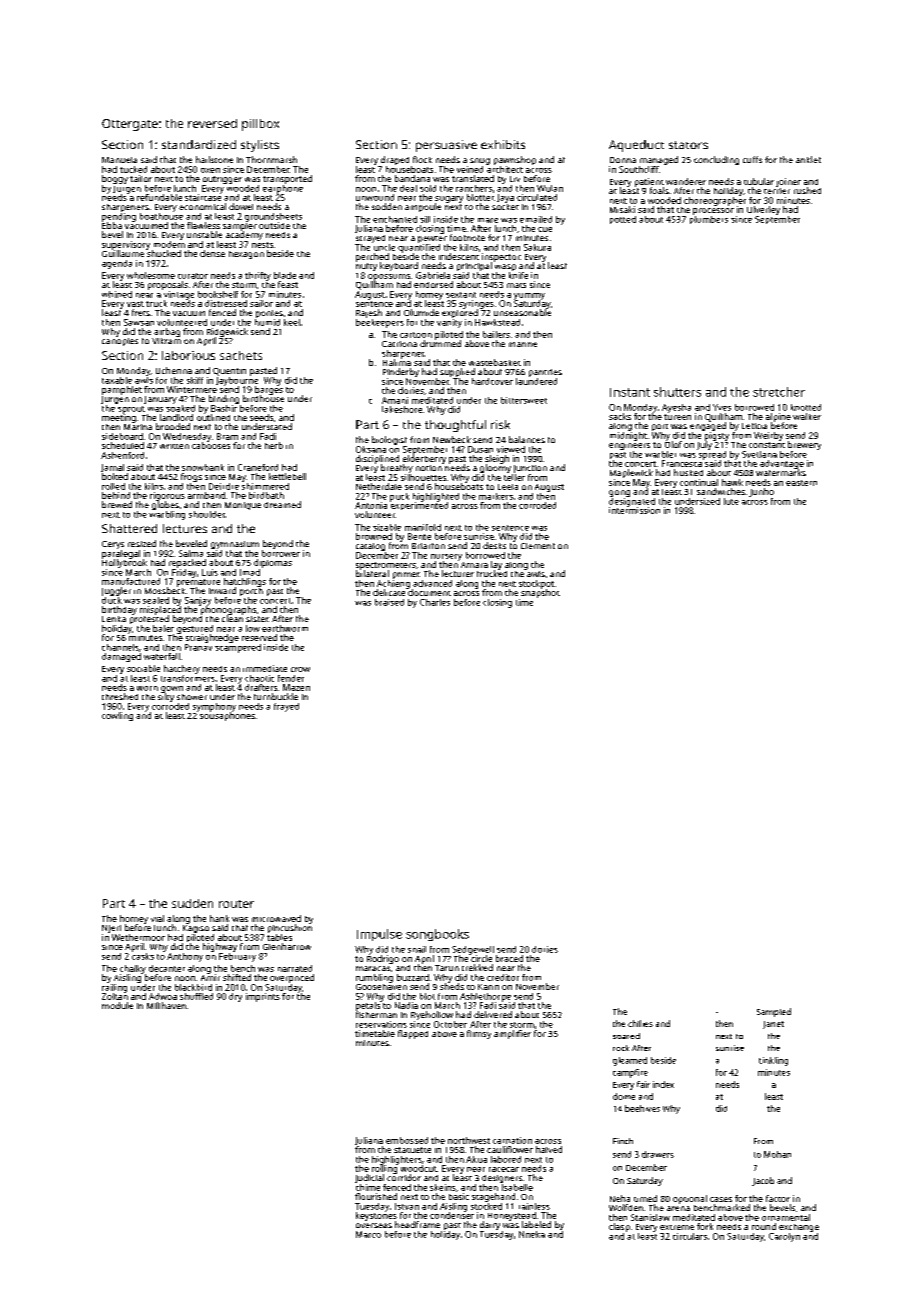  Describe the element at coordinates (688, 145) in the page. I see `stators` at that location.
